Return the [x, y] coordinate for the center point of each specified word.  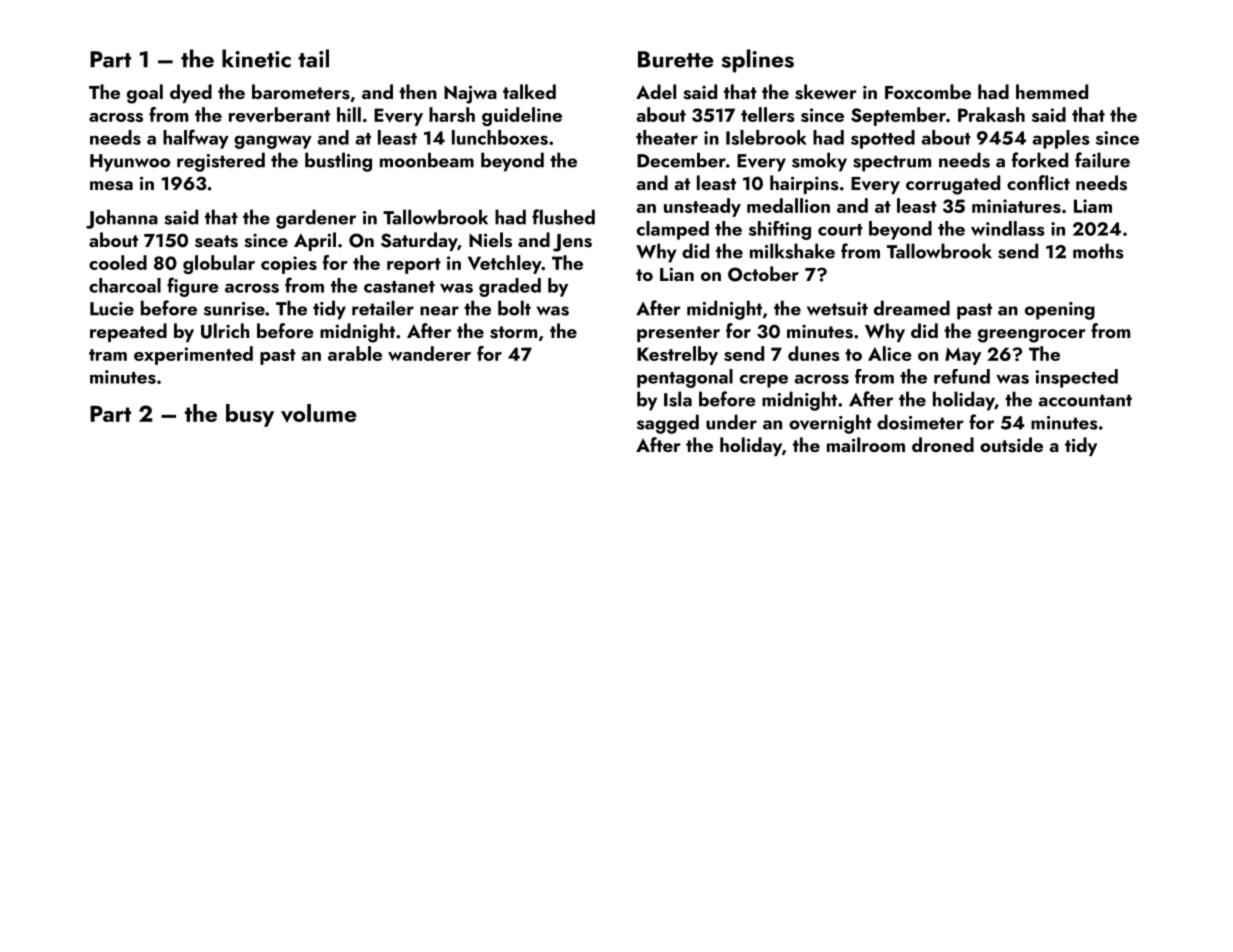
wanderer [429, 353]
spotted [883, 139]
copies [289, 265]
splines [757, 61]
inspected [1076, 378]
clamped [673, 230]
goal [145, 94]
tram [108, 355]
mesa [111, 186]
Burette [676, 59]
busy [250, 415]
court [840, 230]
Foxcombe [928, 91]
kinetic [256, 58]
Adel [656, 91]
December [681, 160]
